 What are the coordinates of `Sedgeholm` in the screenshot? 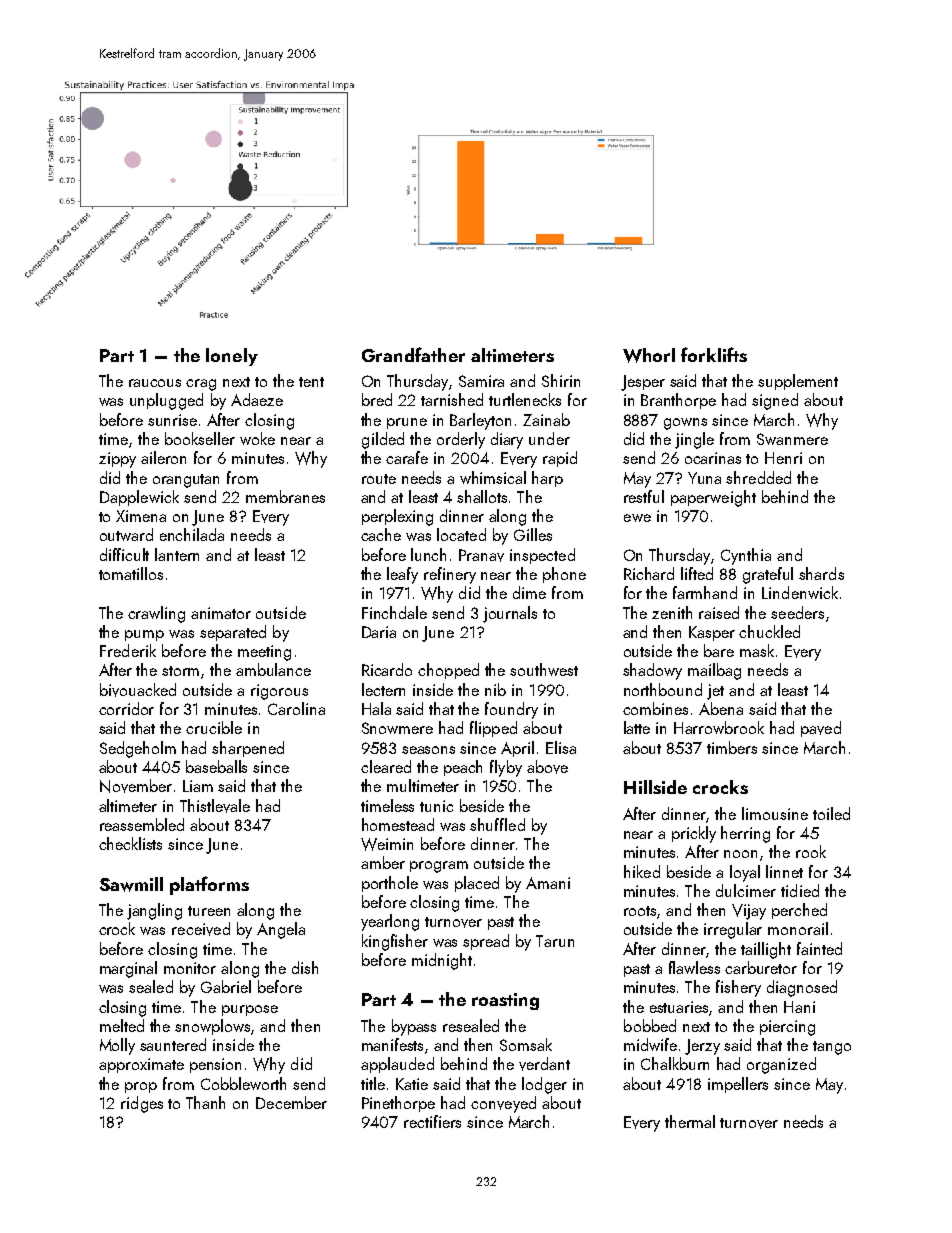 It's located at (138, 749).
